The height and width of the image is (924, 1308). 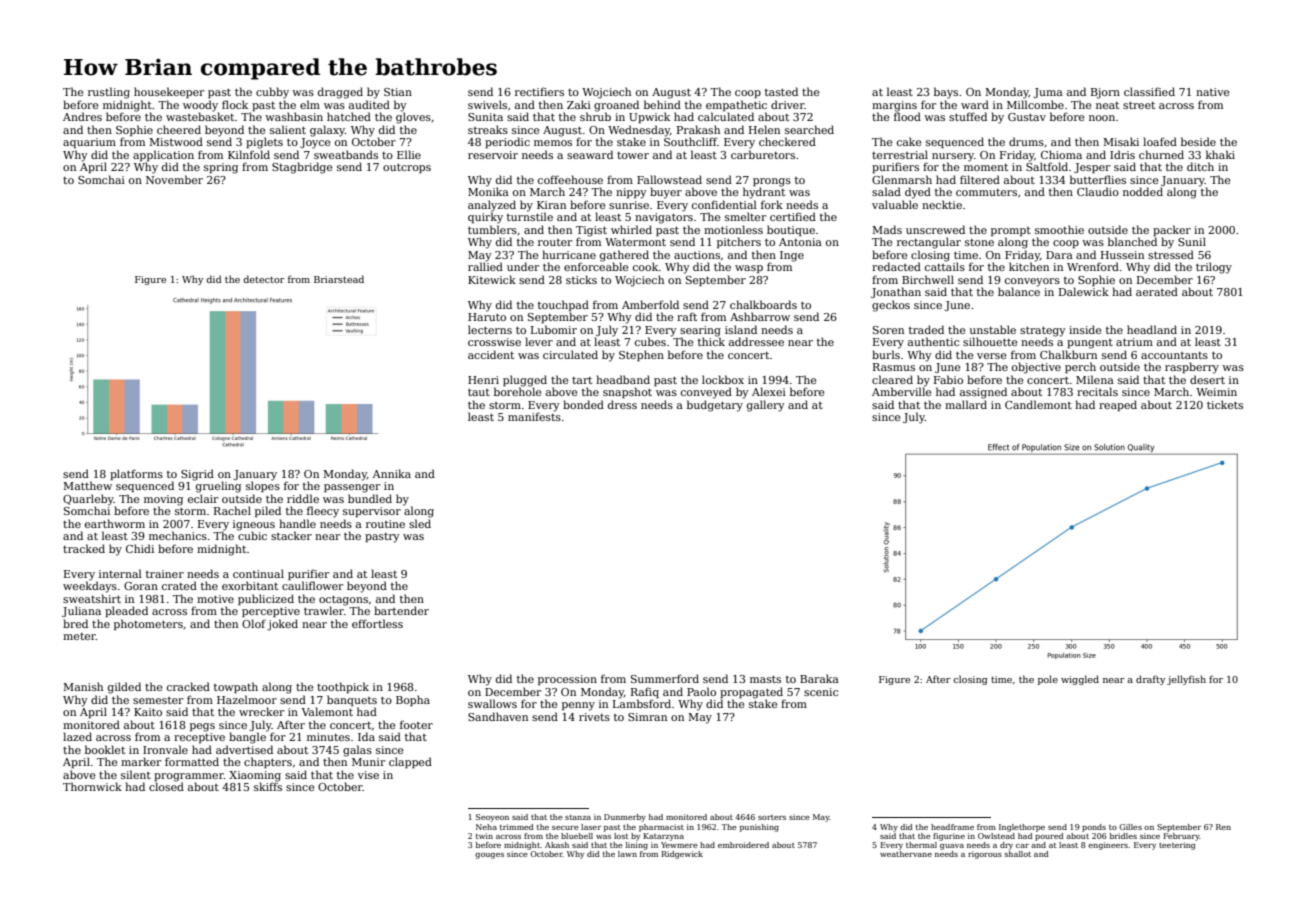 I want to click on tasted, so click(x=781, y=91).
